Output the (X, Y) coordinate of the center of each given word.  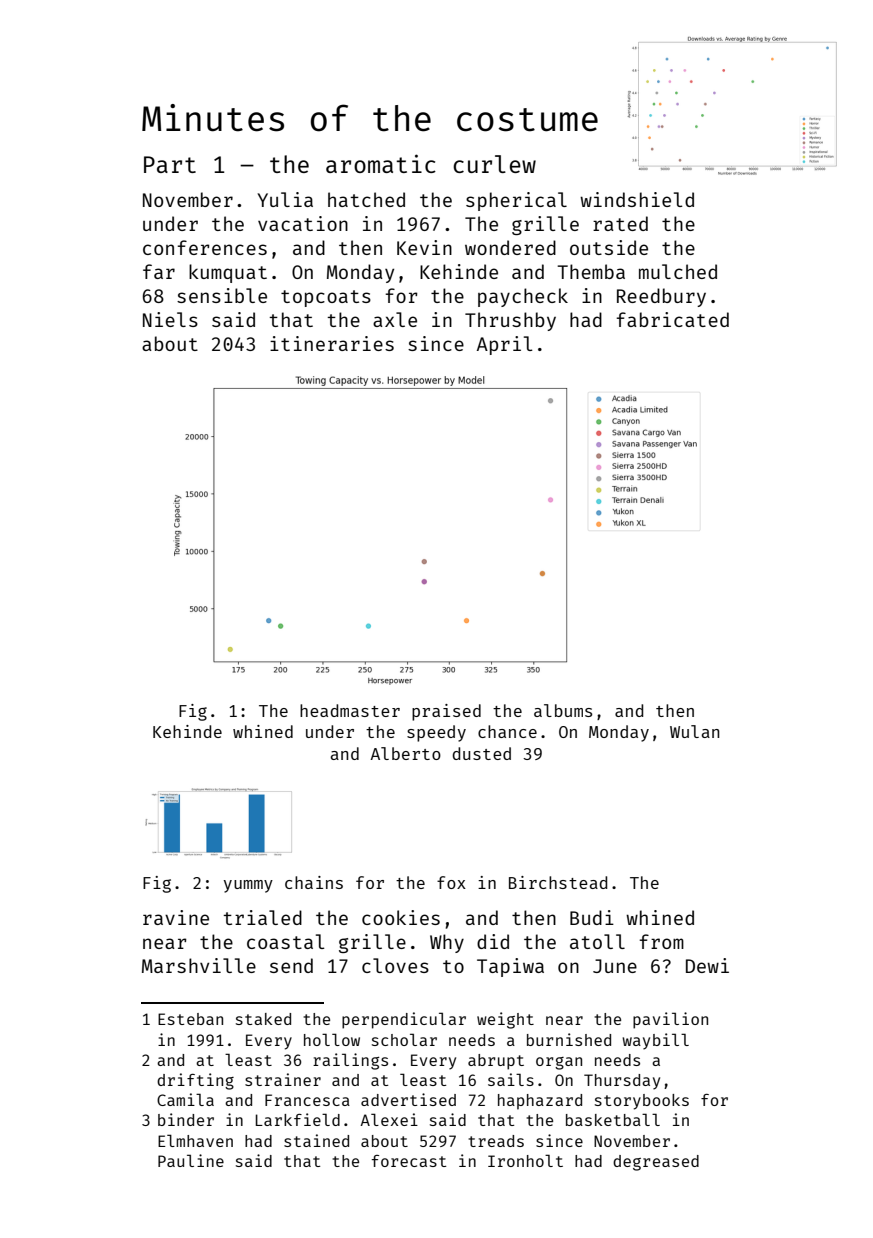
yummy (248, 886)
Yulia (285, 199)
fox (451, 882)
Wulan (695, 731)
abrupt (496, 1062)
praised (446, 712)
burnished (569, 1039)
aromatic (381, 163)
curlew (494, 164)
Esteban (190, 1019)
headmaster (350, 710)
